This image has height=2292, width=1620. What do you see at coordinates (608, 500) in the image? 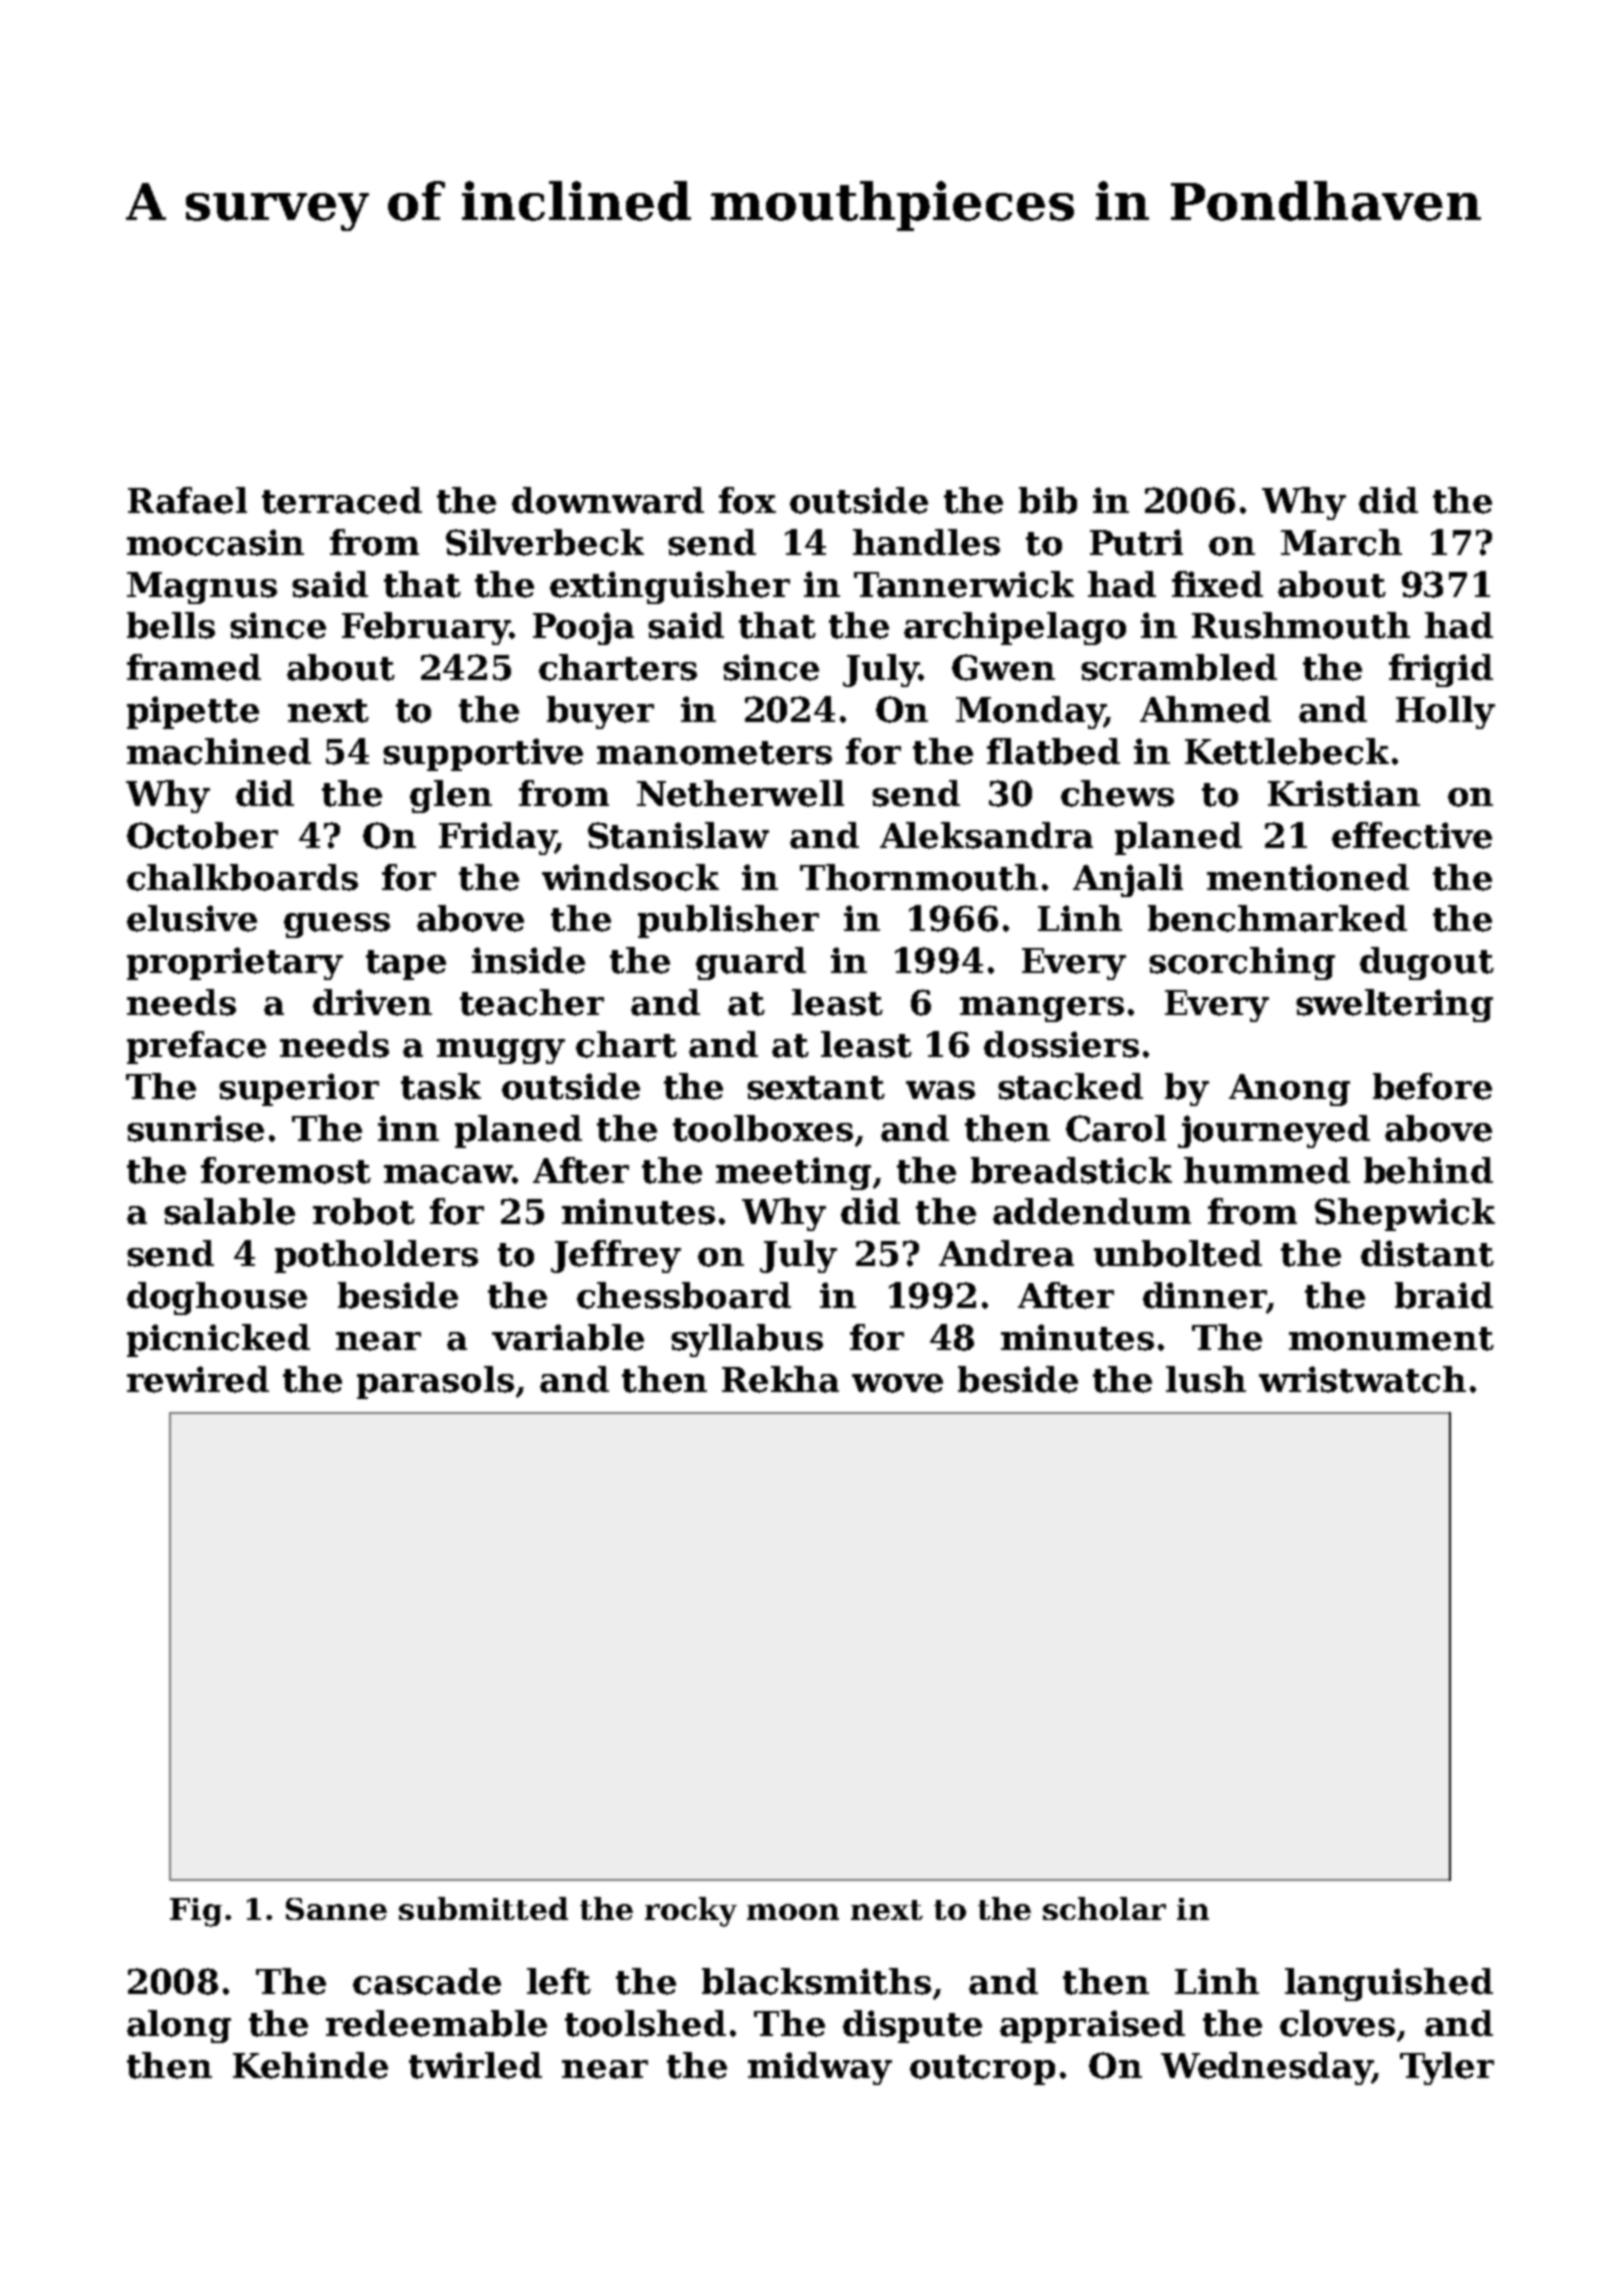
I see `downward` at bounding box center [608, 500].
